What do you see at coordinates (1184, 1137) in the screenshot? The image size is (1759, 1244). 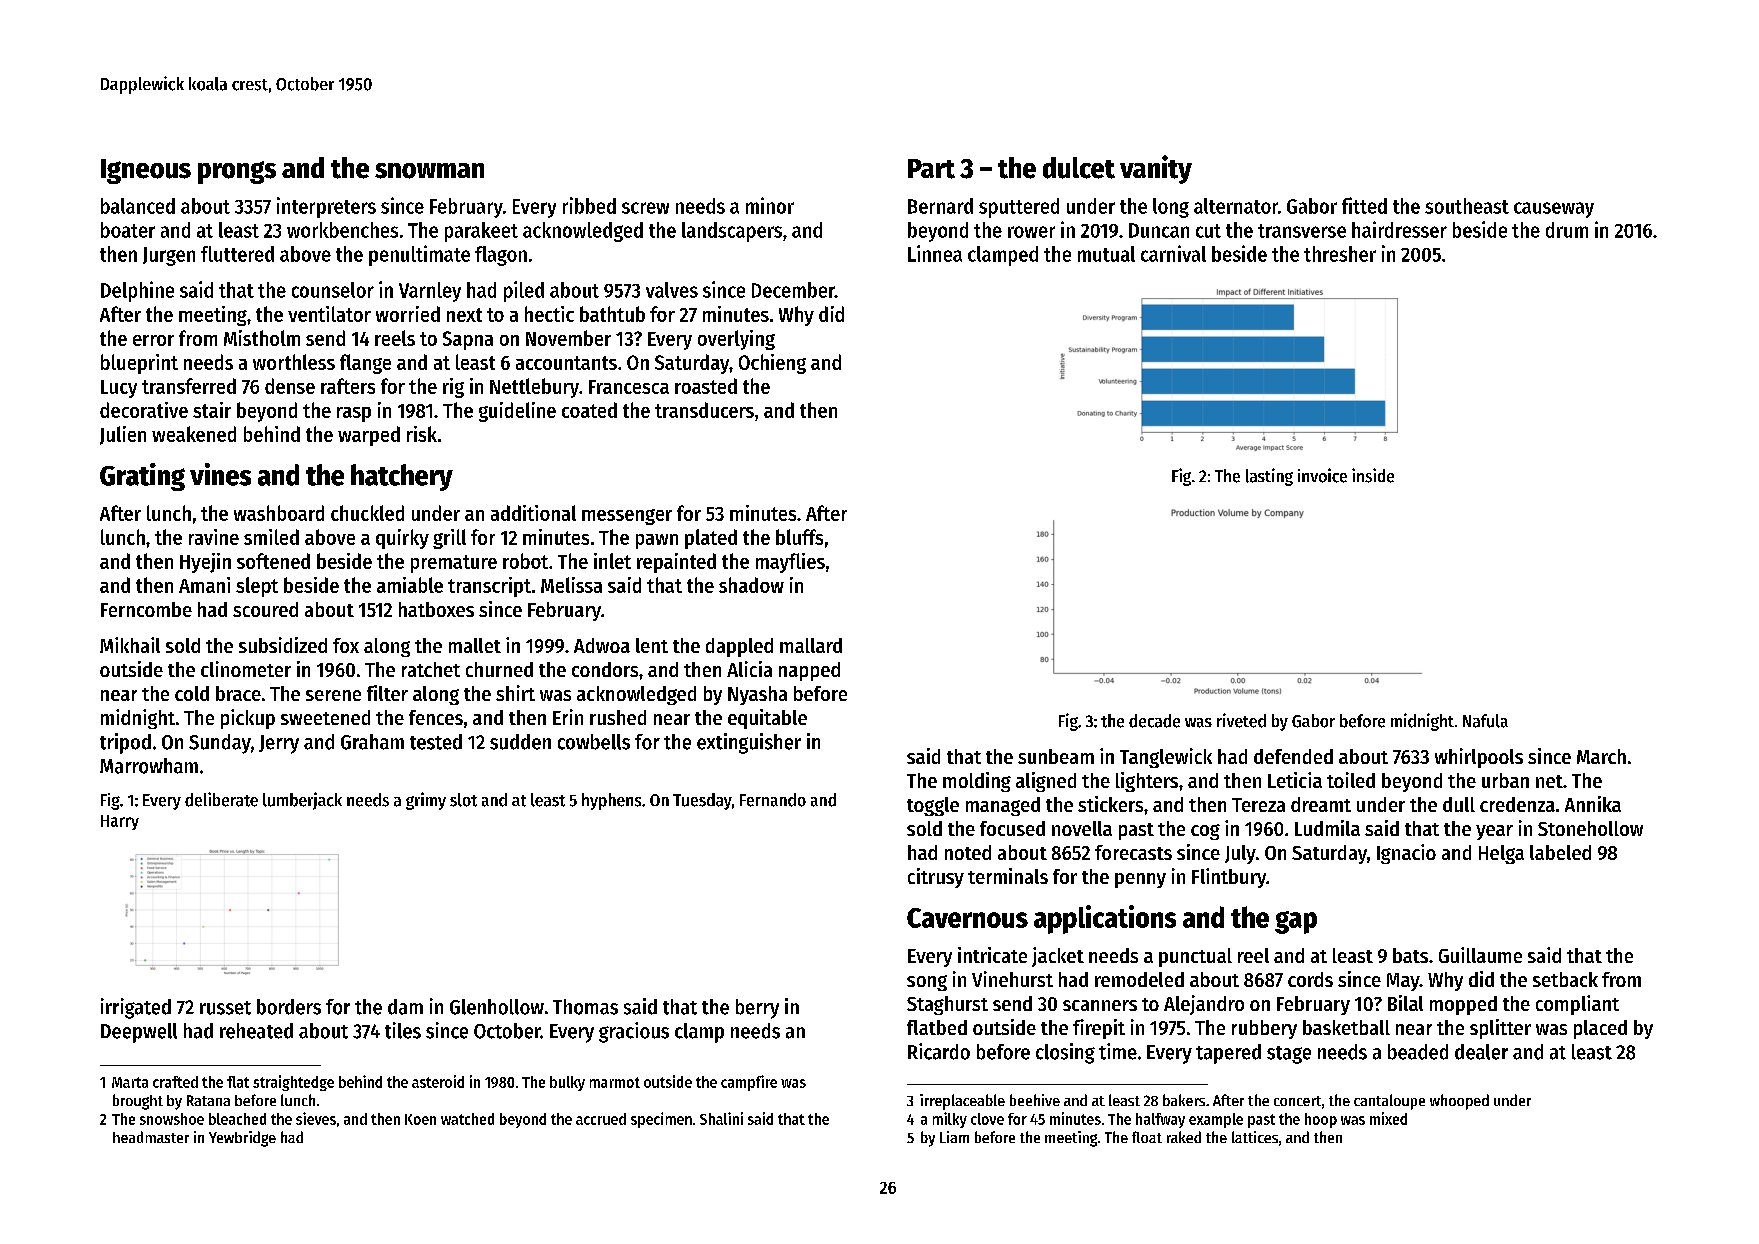 I see `raked` at bounding box center [1184, 1137].
